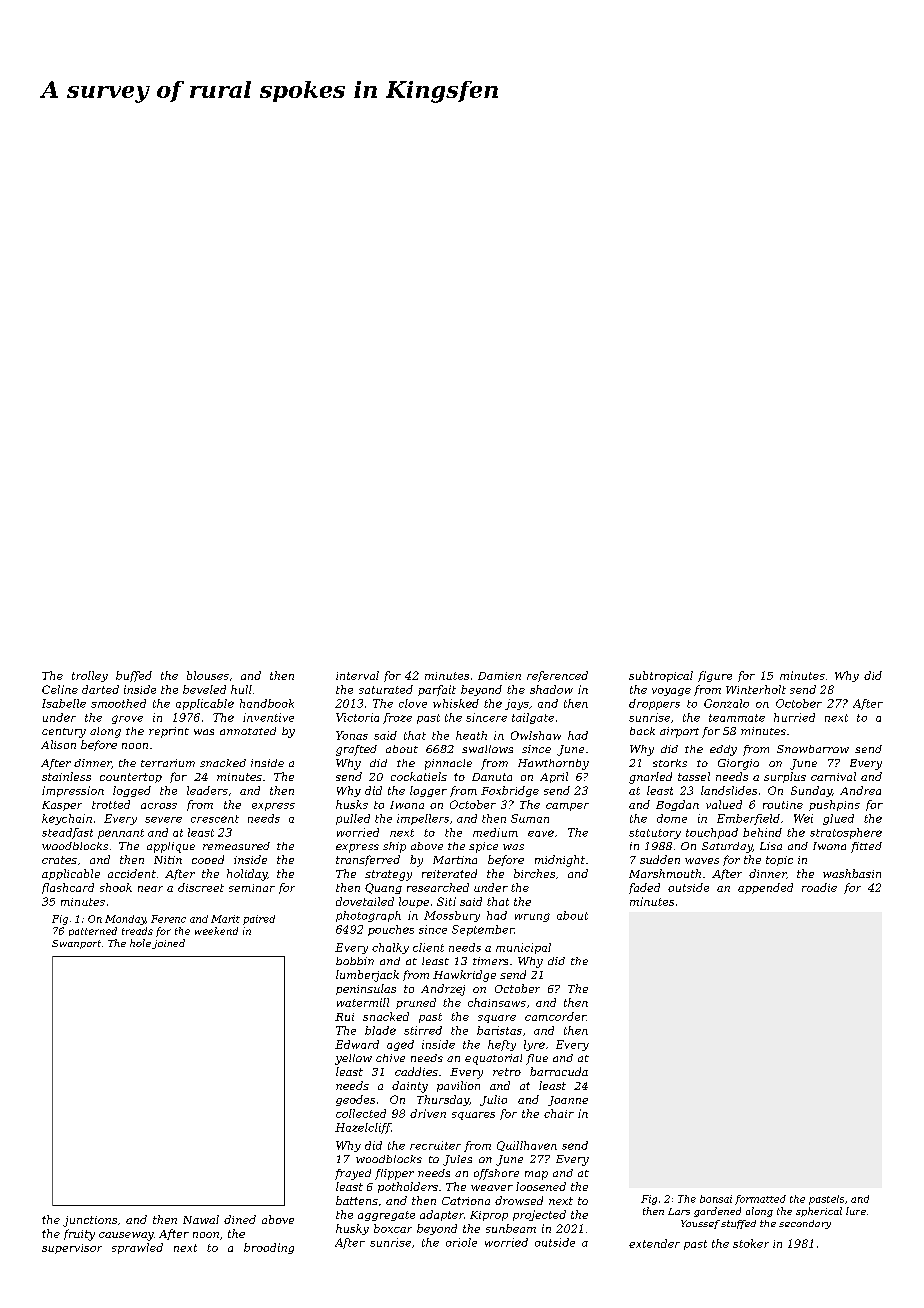 The width and height of the document is (924, 1308). Describe the element at coordinates (461, 1242) in the document. I see `oriole` at that location.
